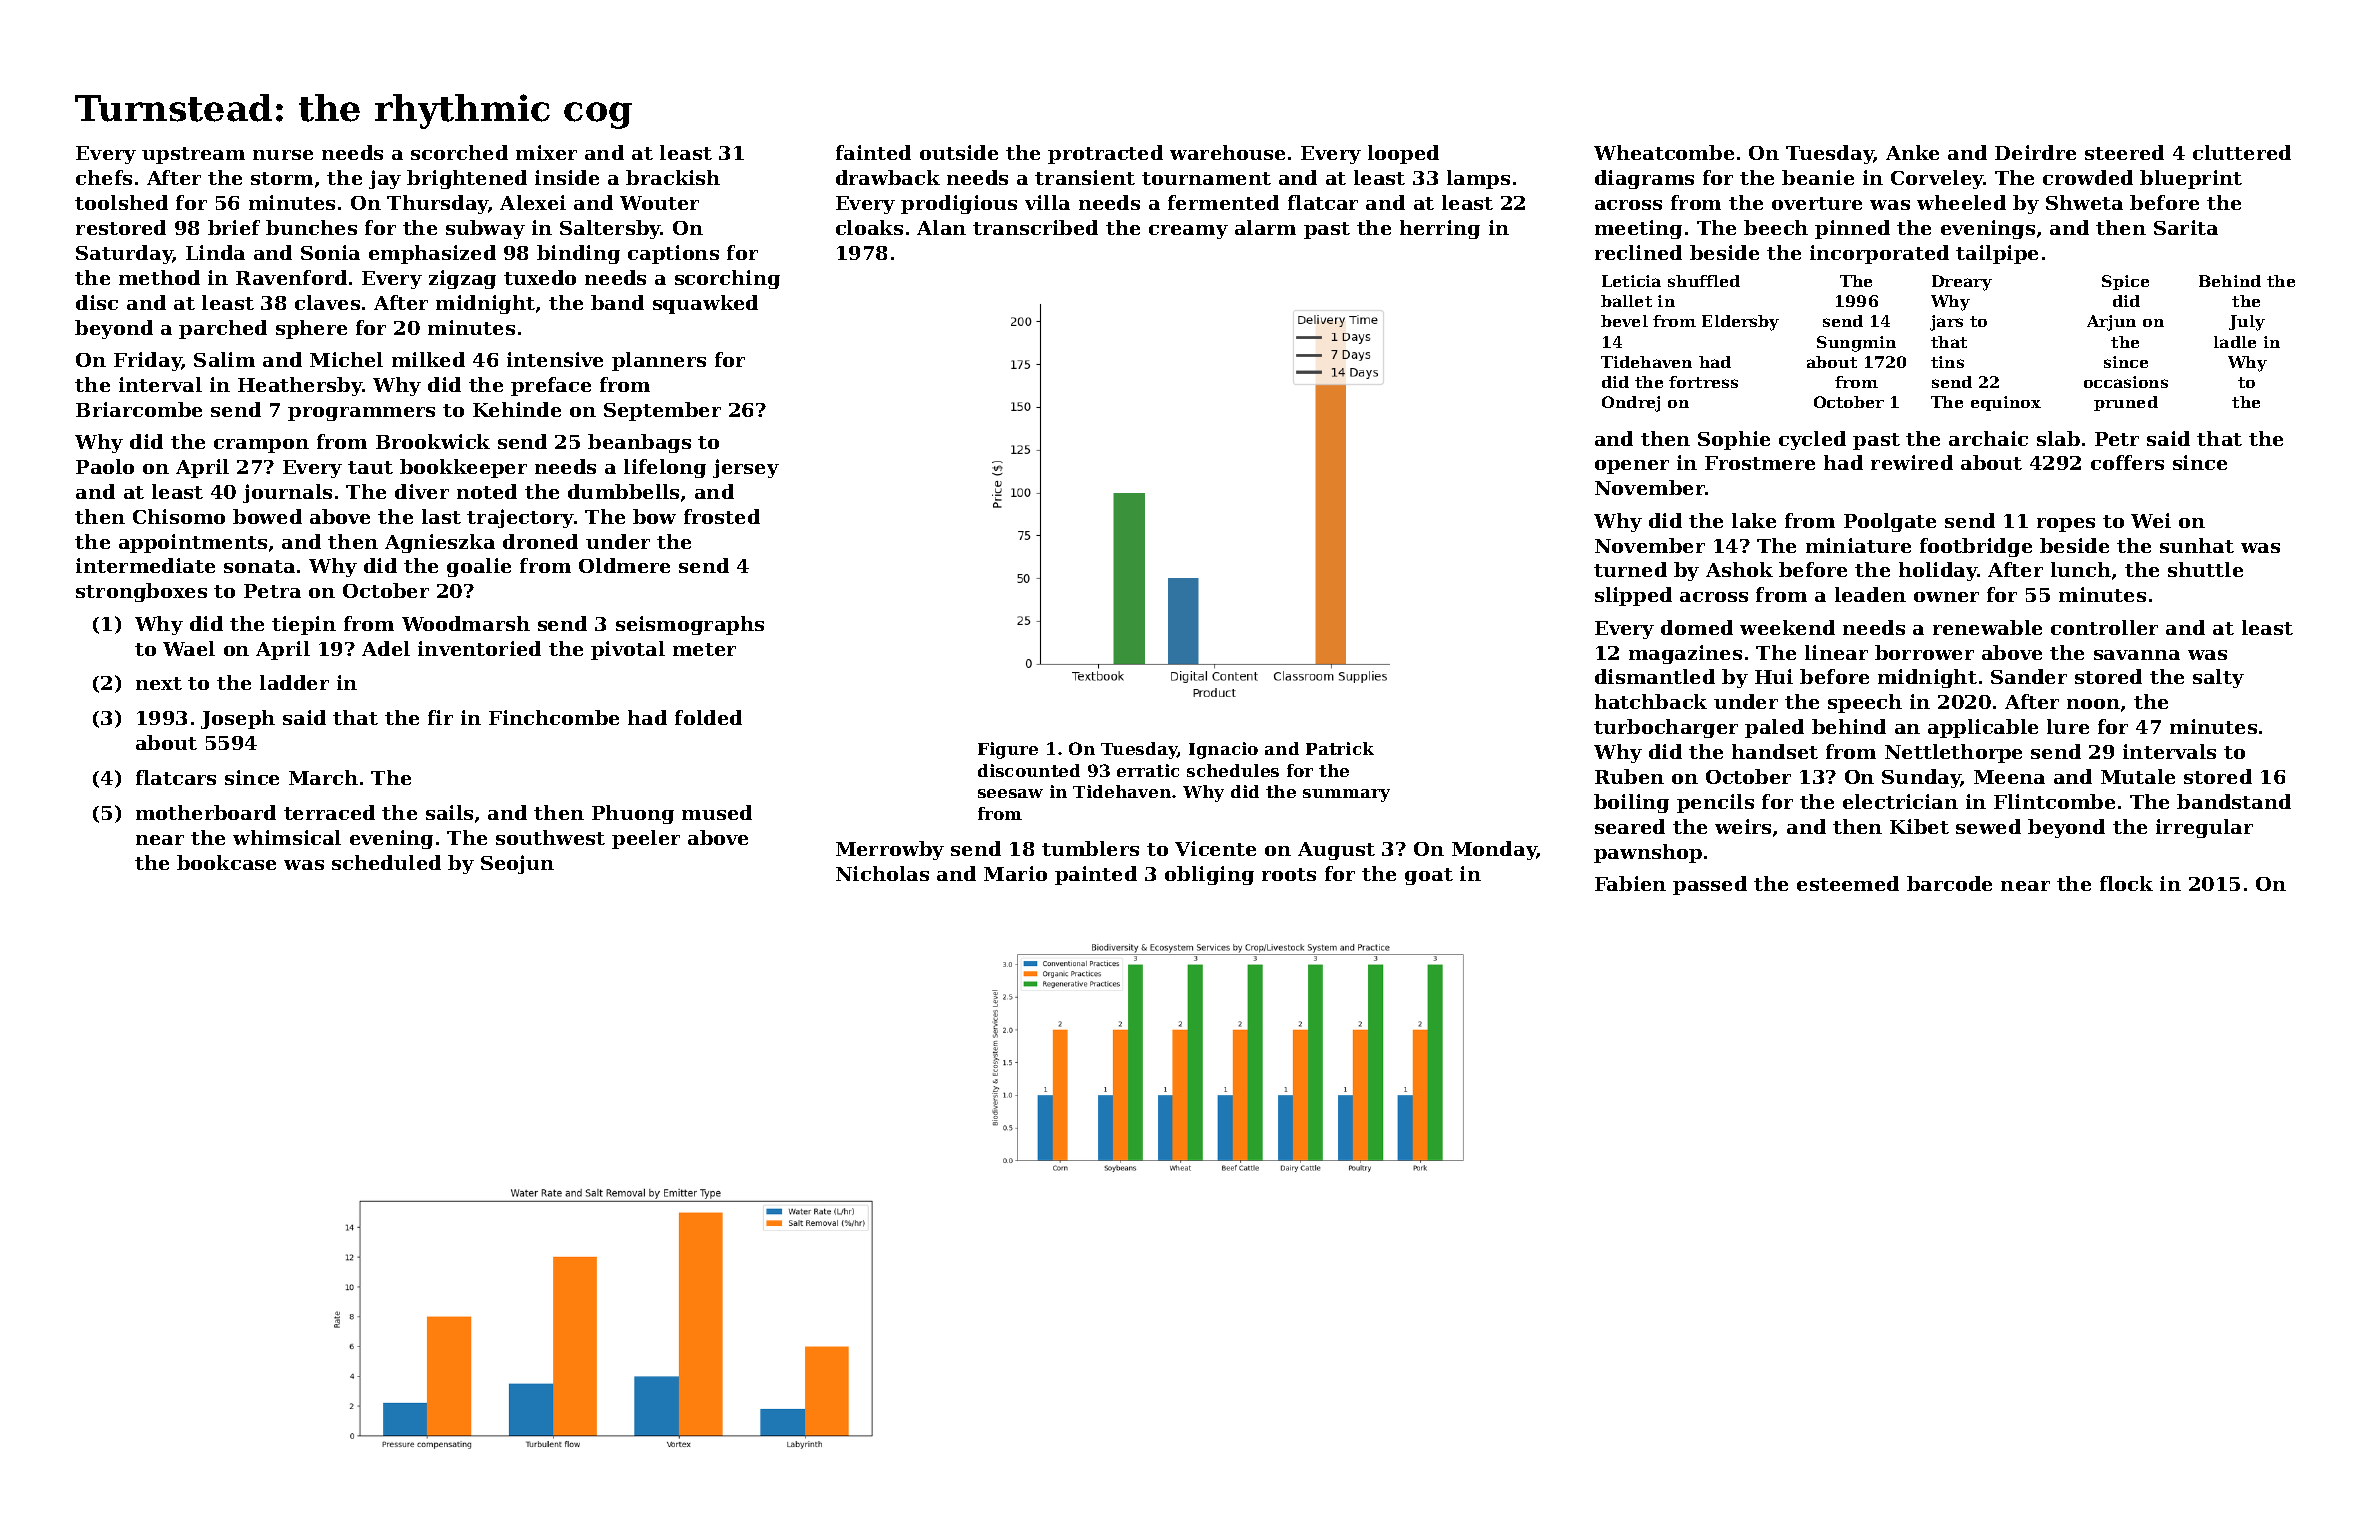 This page has width=2380, height=1540. I want to click on dismantled, so click(1655, 676).
